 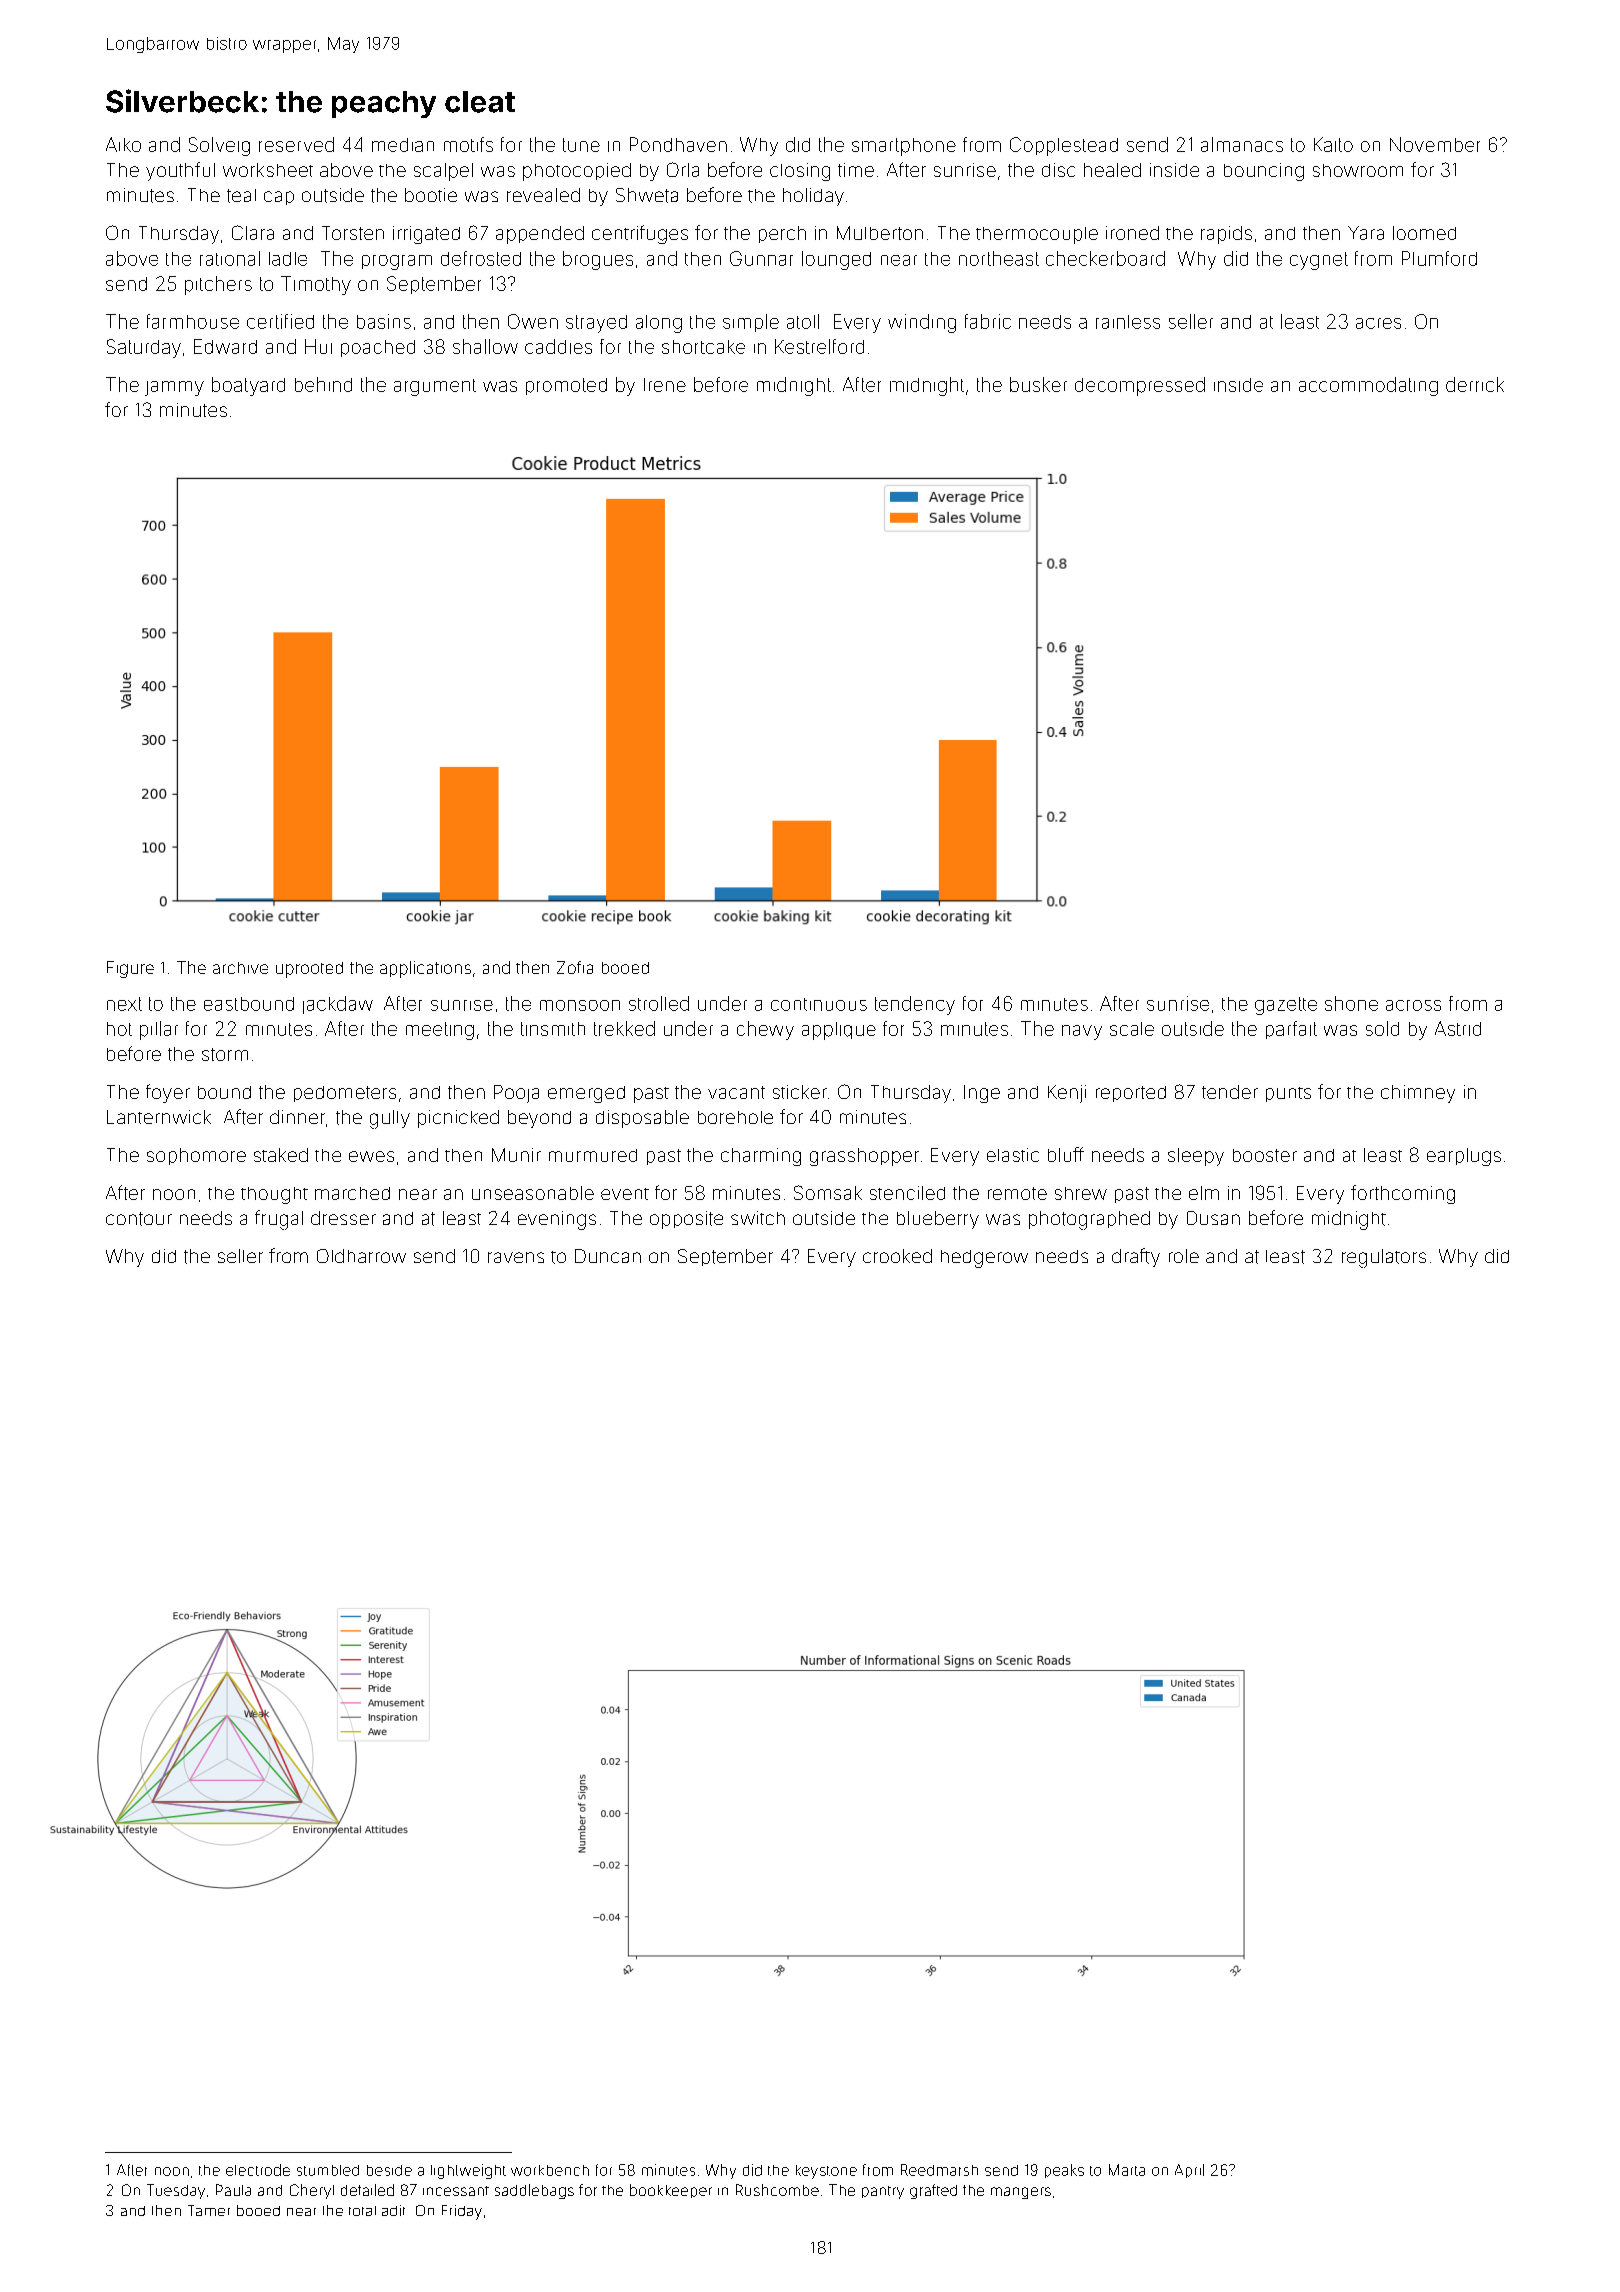 What do you see at coordinates (915, 1005) in the screenshot?
I see `tendency` at bounding box center [915, 1005].
